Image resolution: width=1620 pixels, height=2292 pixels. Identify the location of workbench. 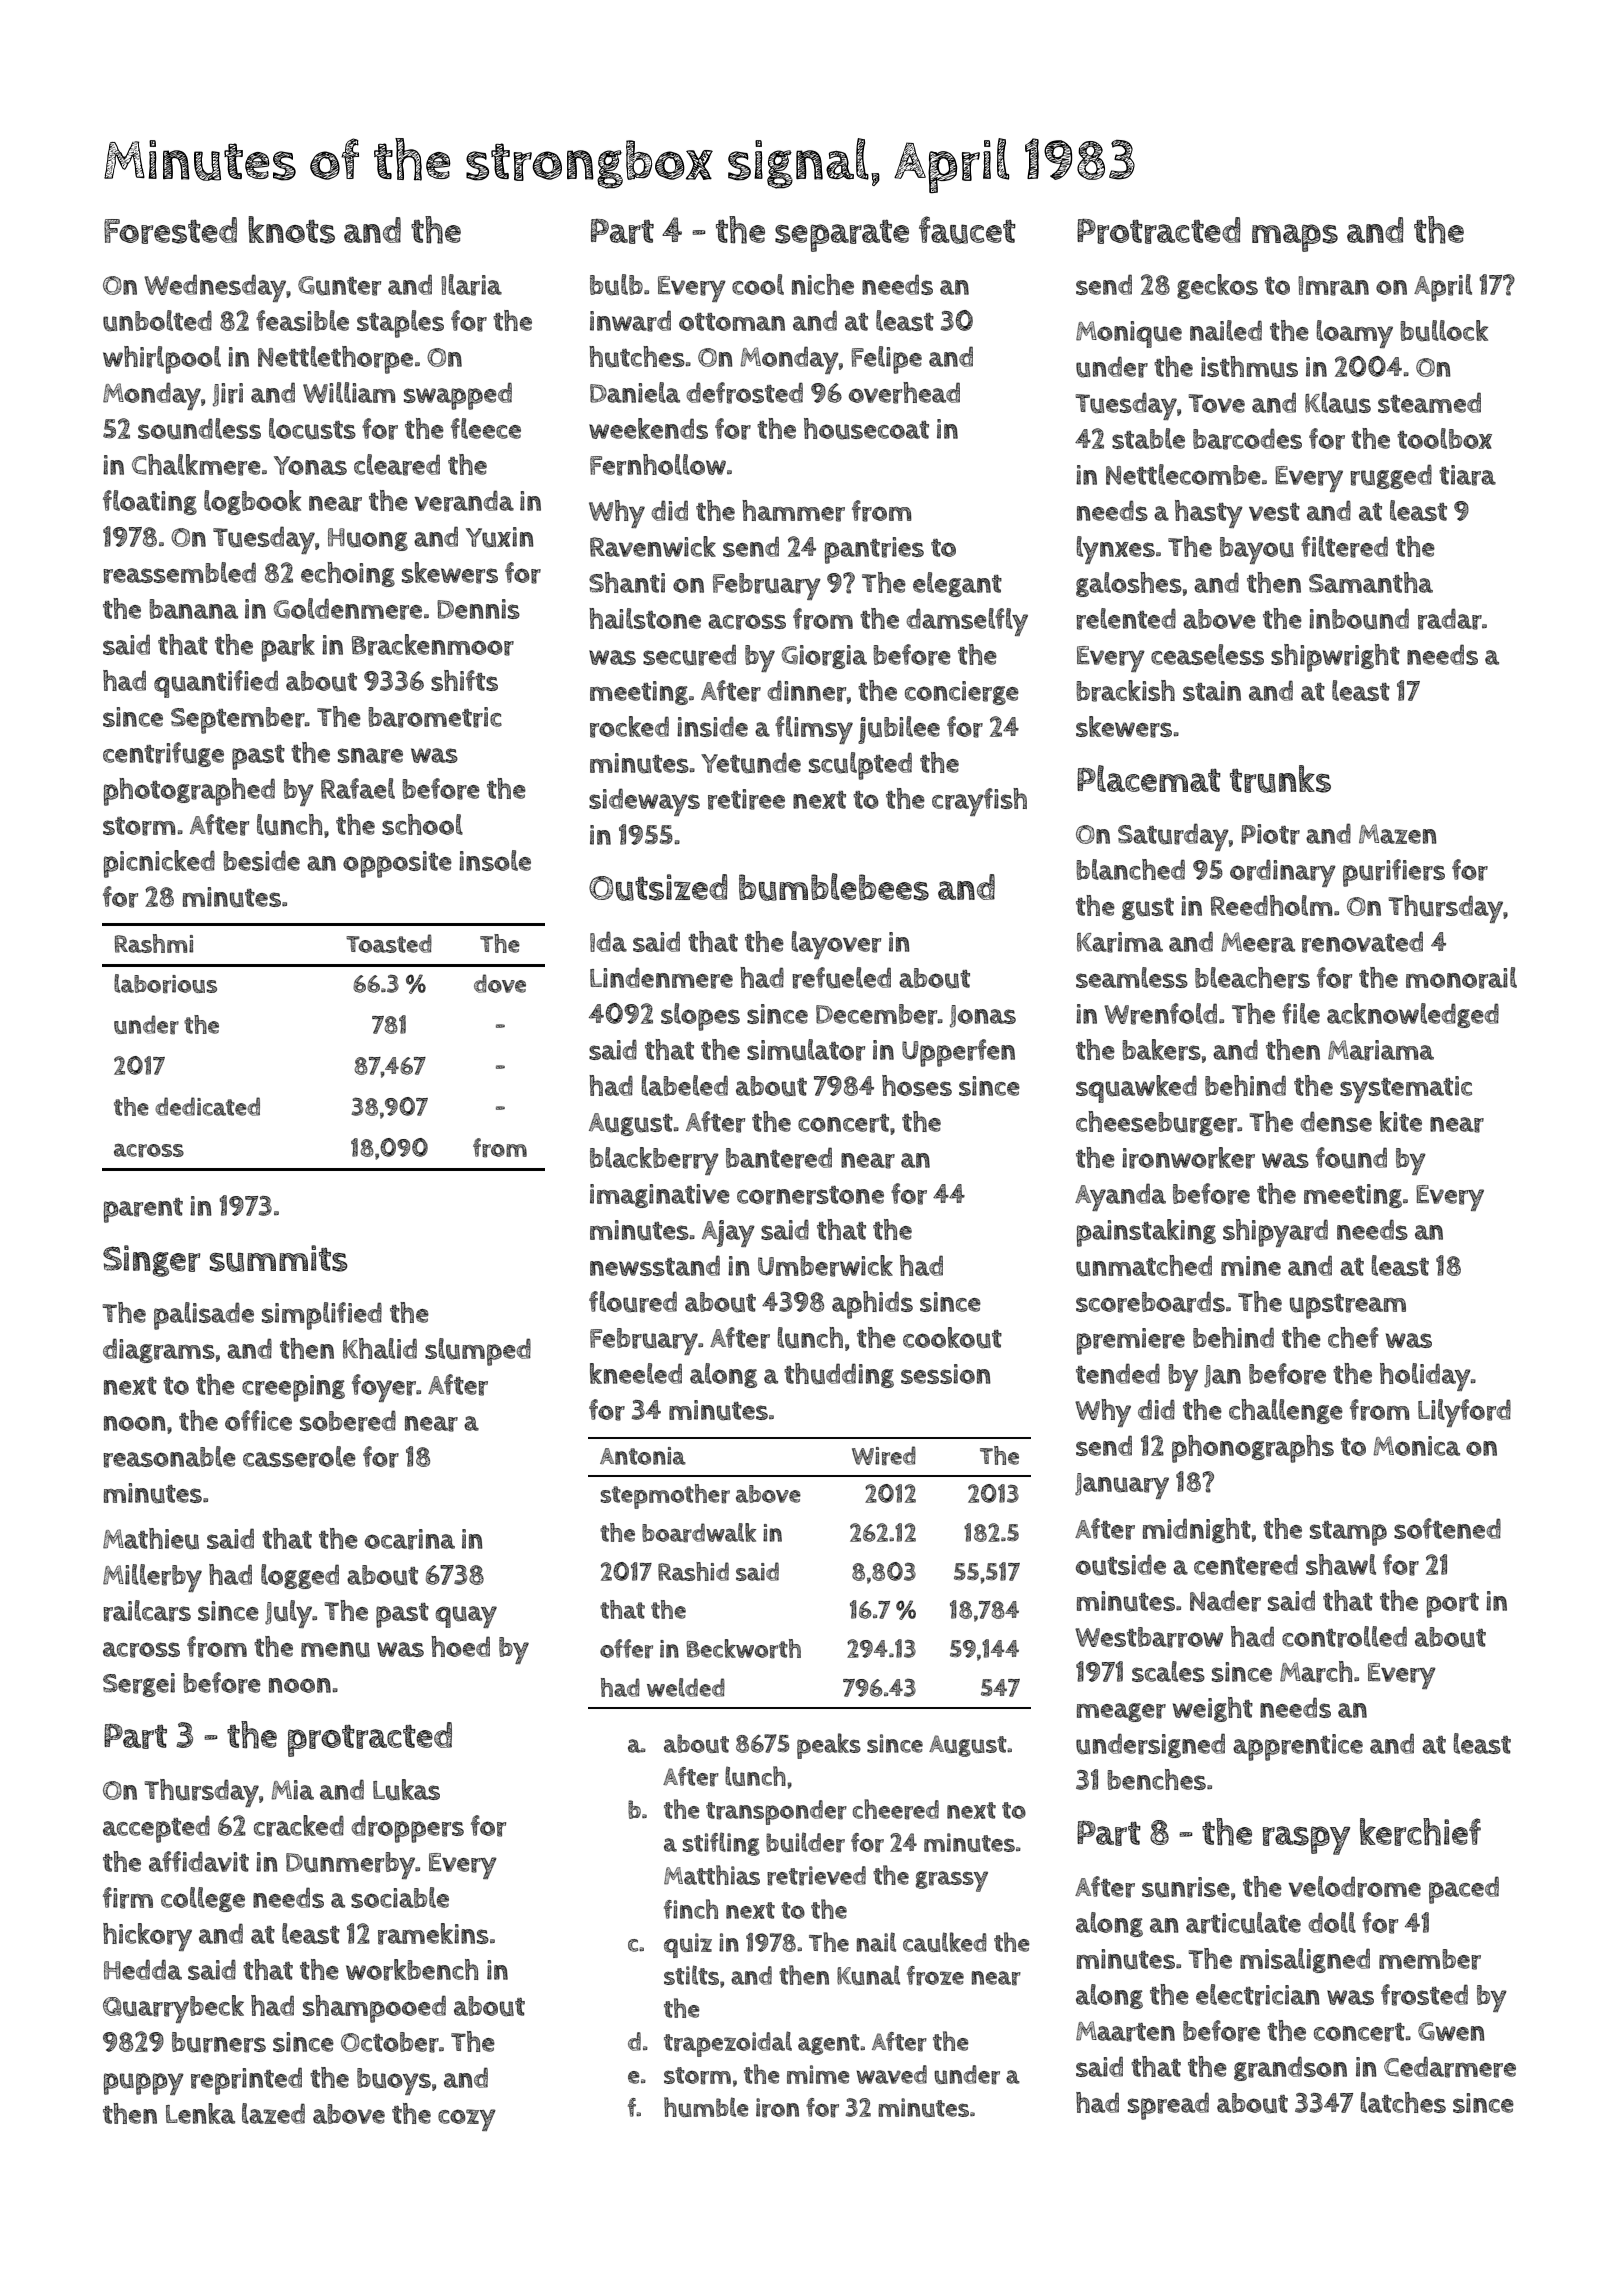
(412, 1970).
